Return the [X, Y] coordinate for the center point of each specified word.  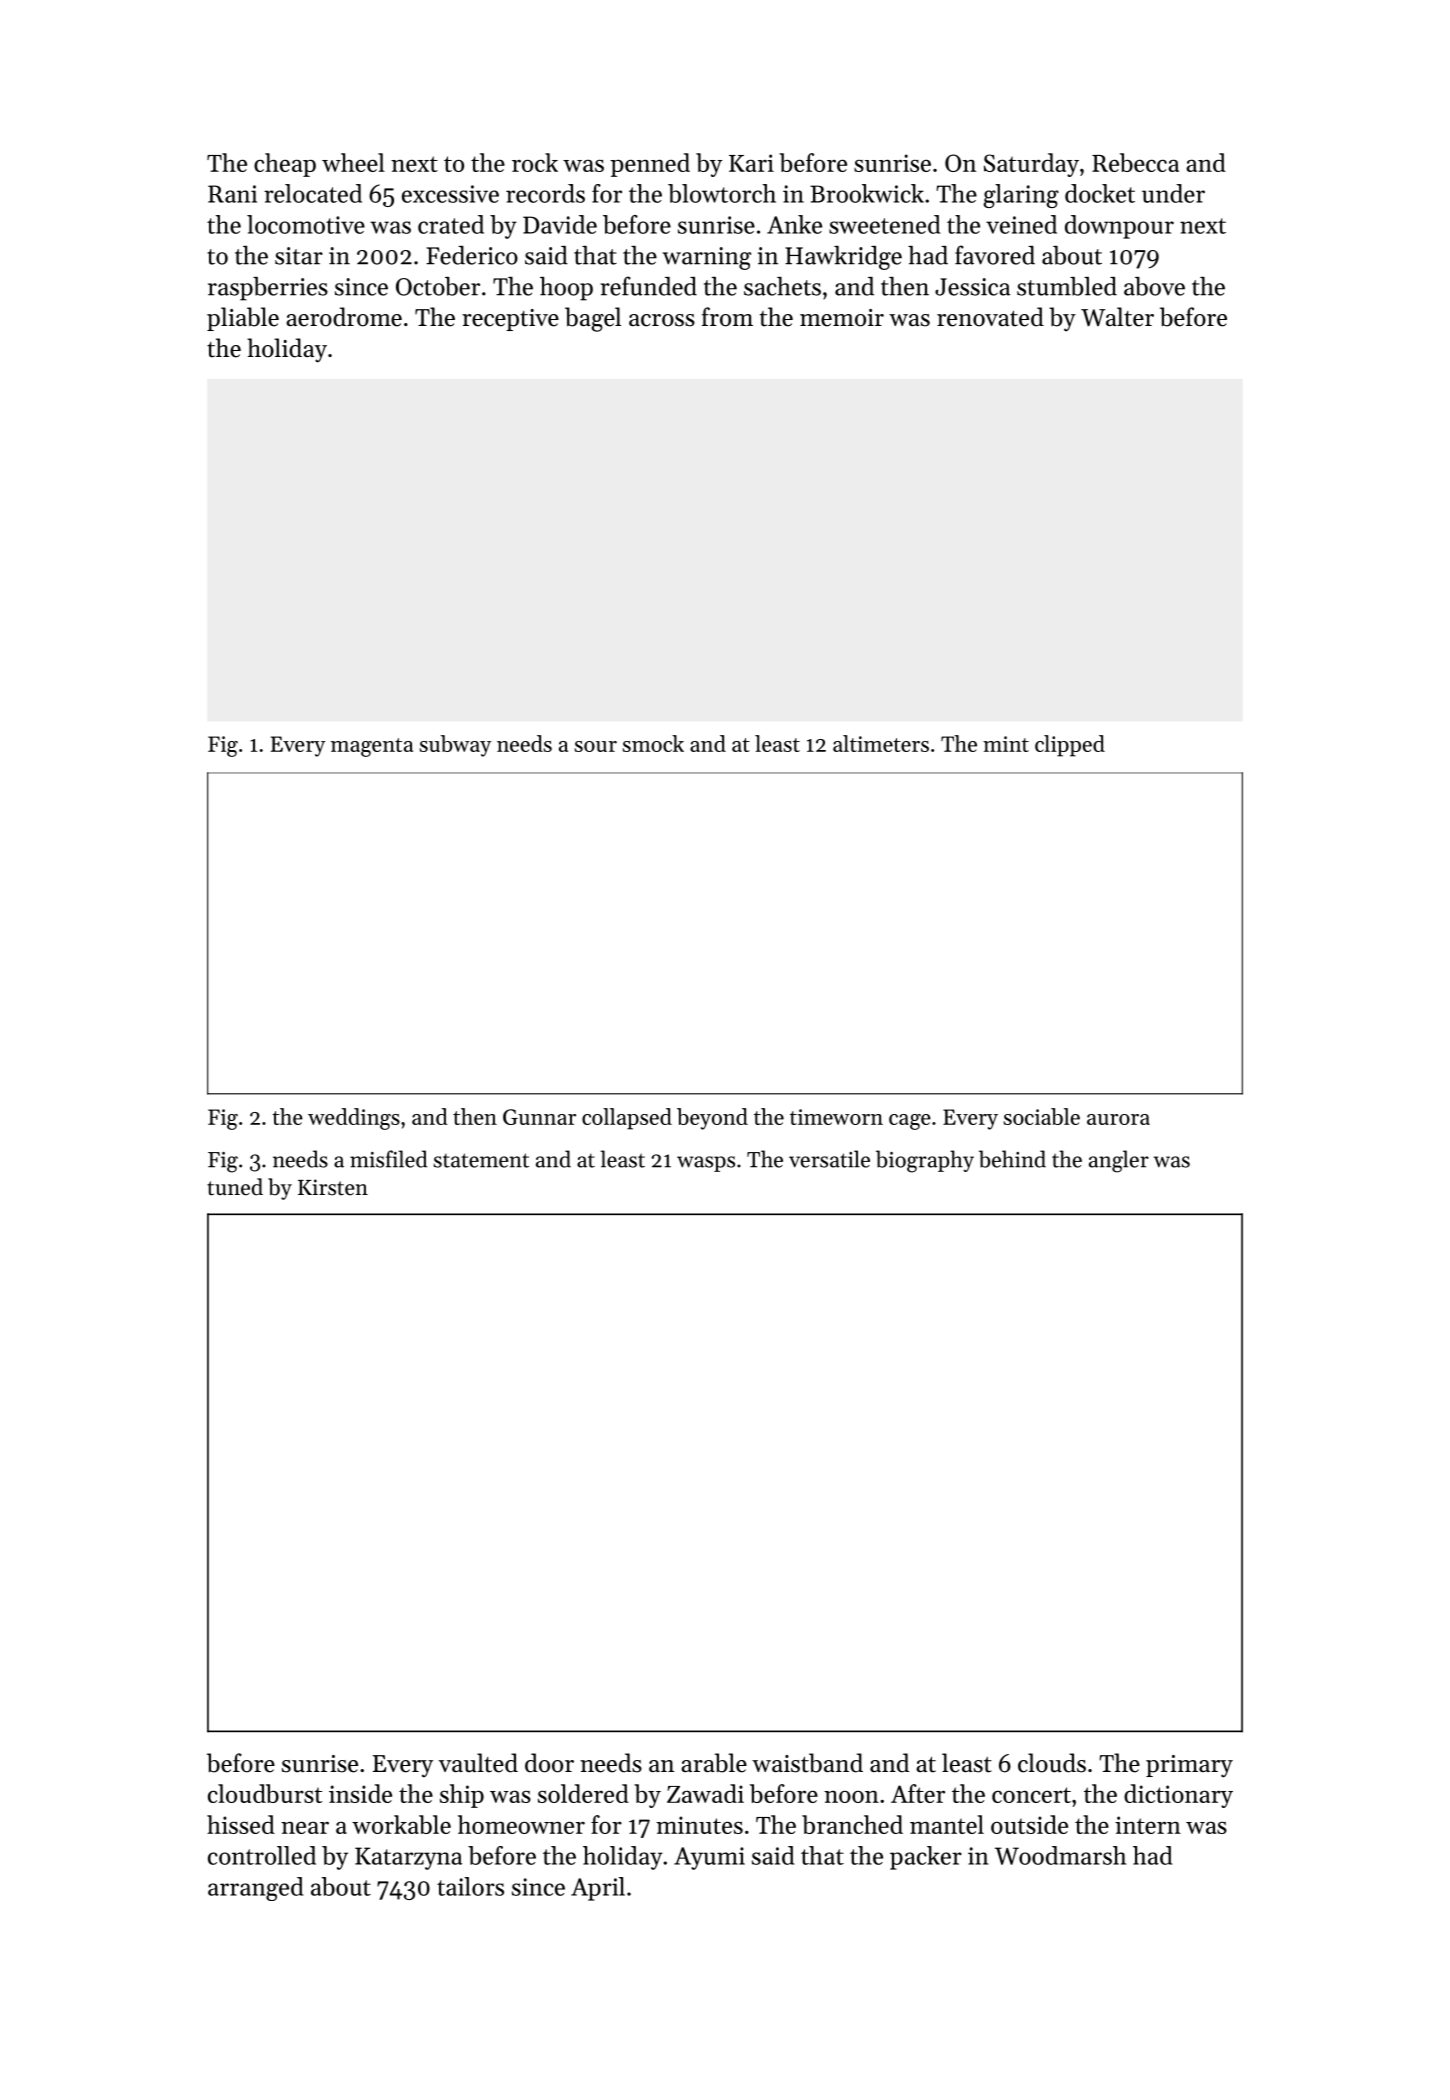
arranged [255, 1889]
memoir [842, 318]
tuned [235, 1187]
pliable [243, 319]
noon [851, 1796]
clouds [1052, 1763]
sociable [1042, 1116]
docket [1100, 193]
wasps [706, 1164]
